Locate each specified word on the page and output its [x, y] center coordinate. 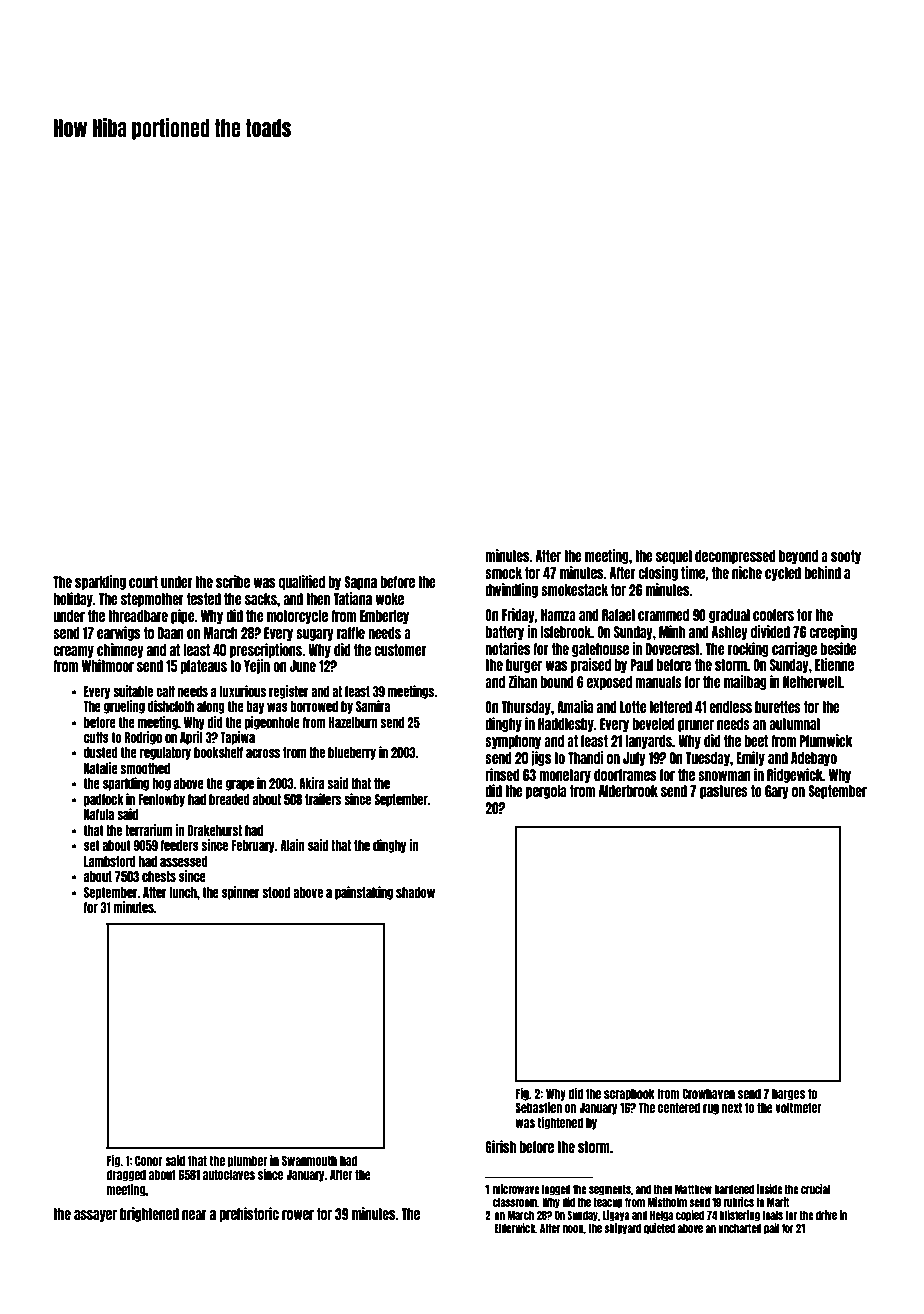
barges [788, 1094]
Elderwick [515, 1228]
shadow [415, 892]
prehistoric [249, 1214]
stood [276, 892]
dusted [101, 752]
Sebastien [538, 1107]
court [143, 582]
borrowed [314, 706]
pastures [724, 792]
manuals [658, 682]
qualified [302, 582]
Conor [149, 1160]
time [693, 572]
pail [771, 1229]
